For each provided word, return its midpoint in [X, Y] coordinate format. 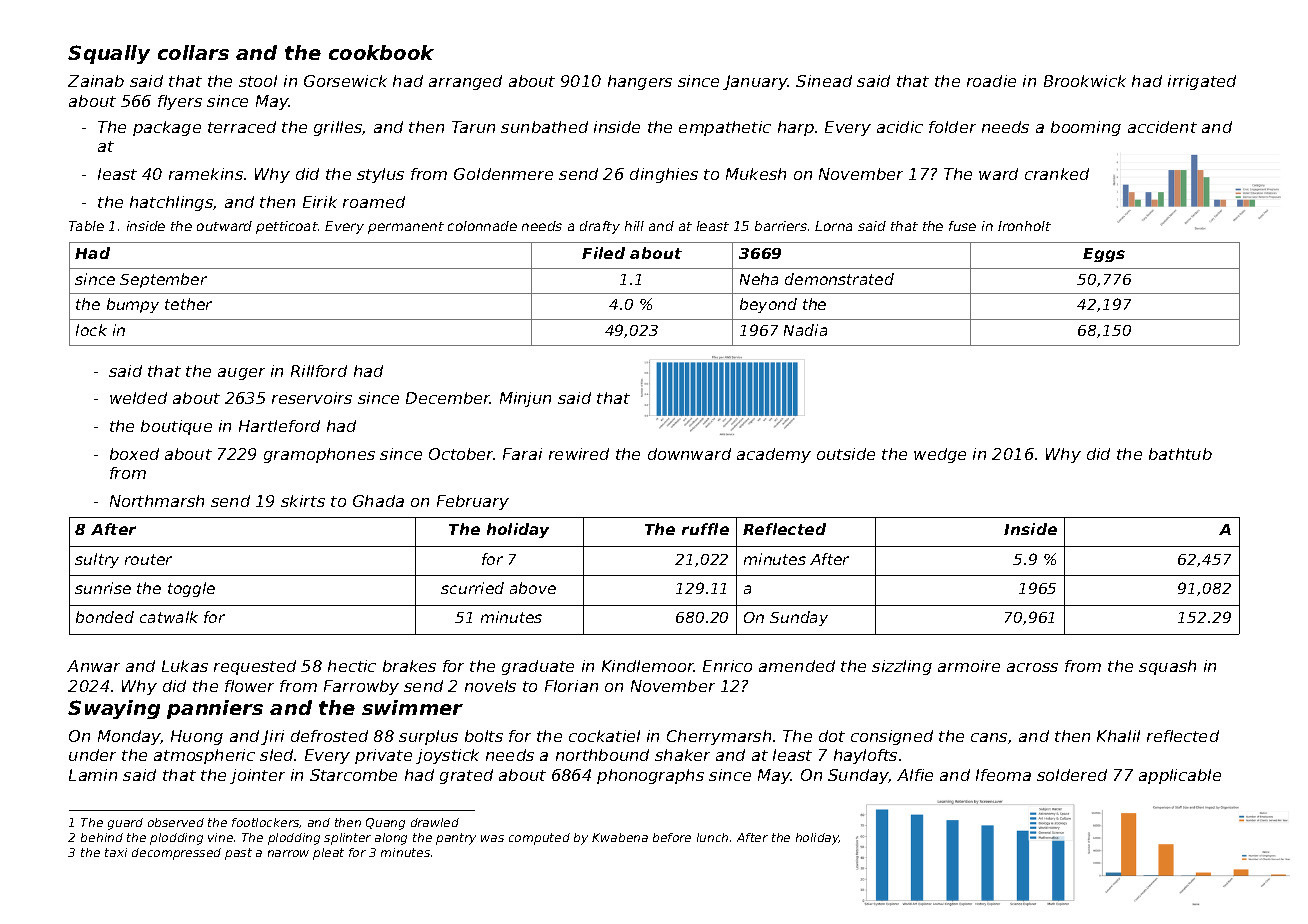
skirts [303, 501]
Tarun [473, 127]
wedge [940, 455]
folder [952, 127]
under [92, 755]
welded [138, 398]
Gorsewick [345, 81]
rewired [579, 454]
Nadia [805, 330]
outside [846, 454]
